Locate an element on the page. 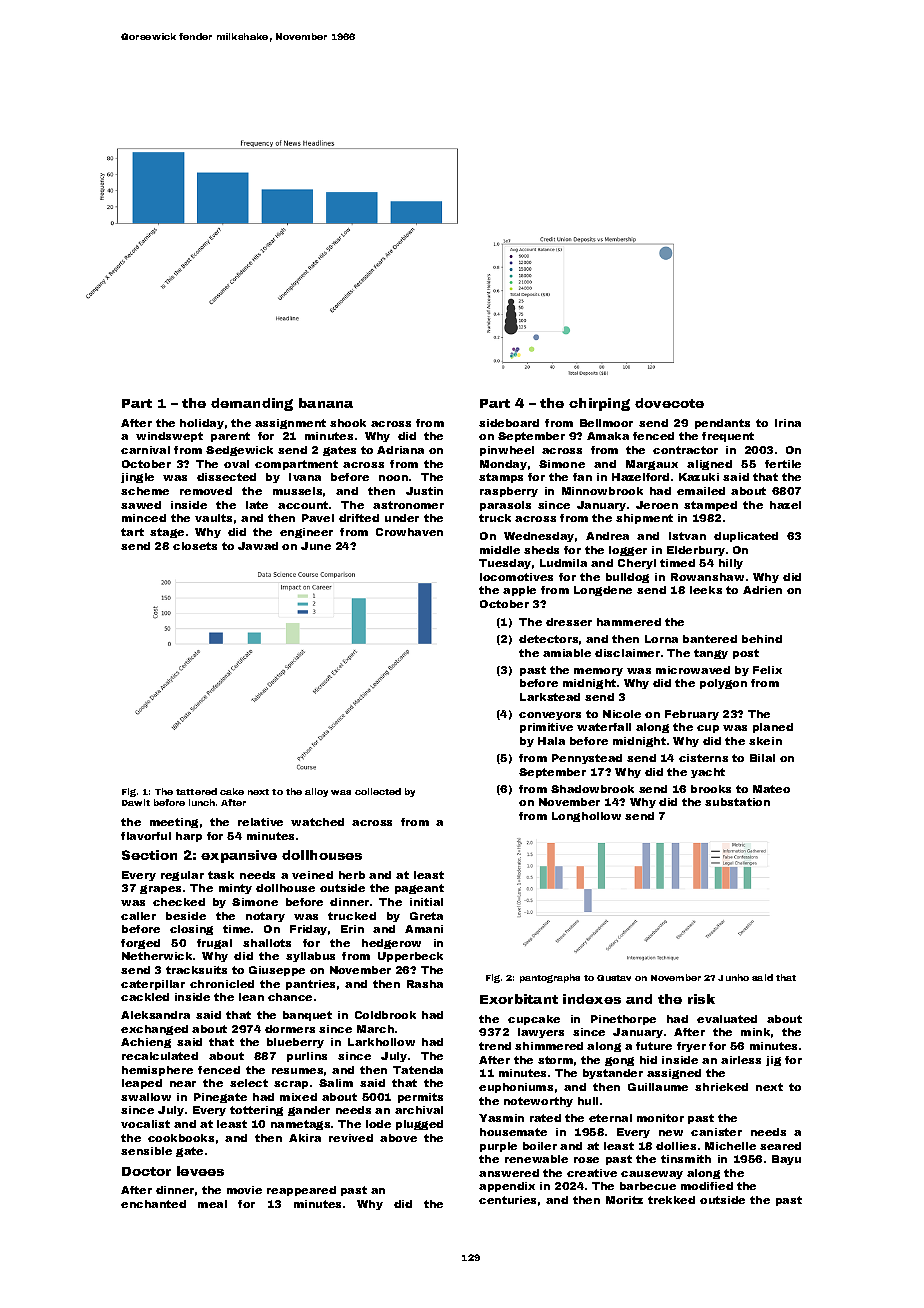 The height and width of the document is (1308, 924). hid is located at coordinates (648, 1060).
